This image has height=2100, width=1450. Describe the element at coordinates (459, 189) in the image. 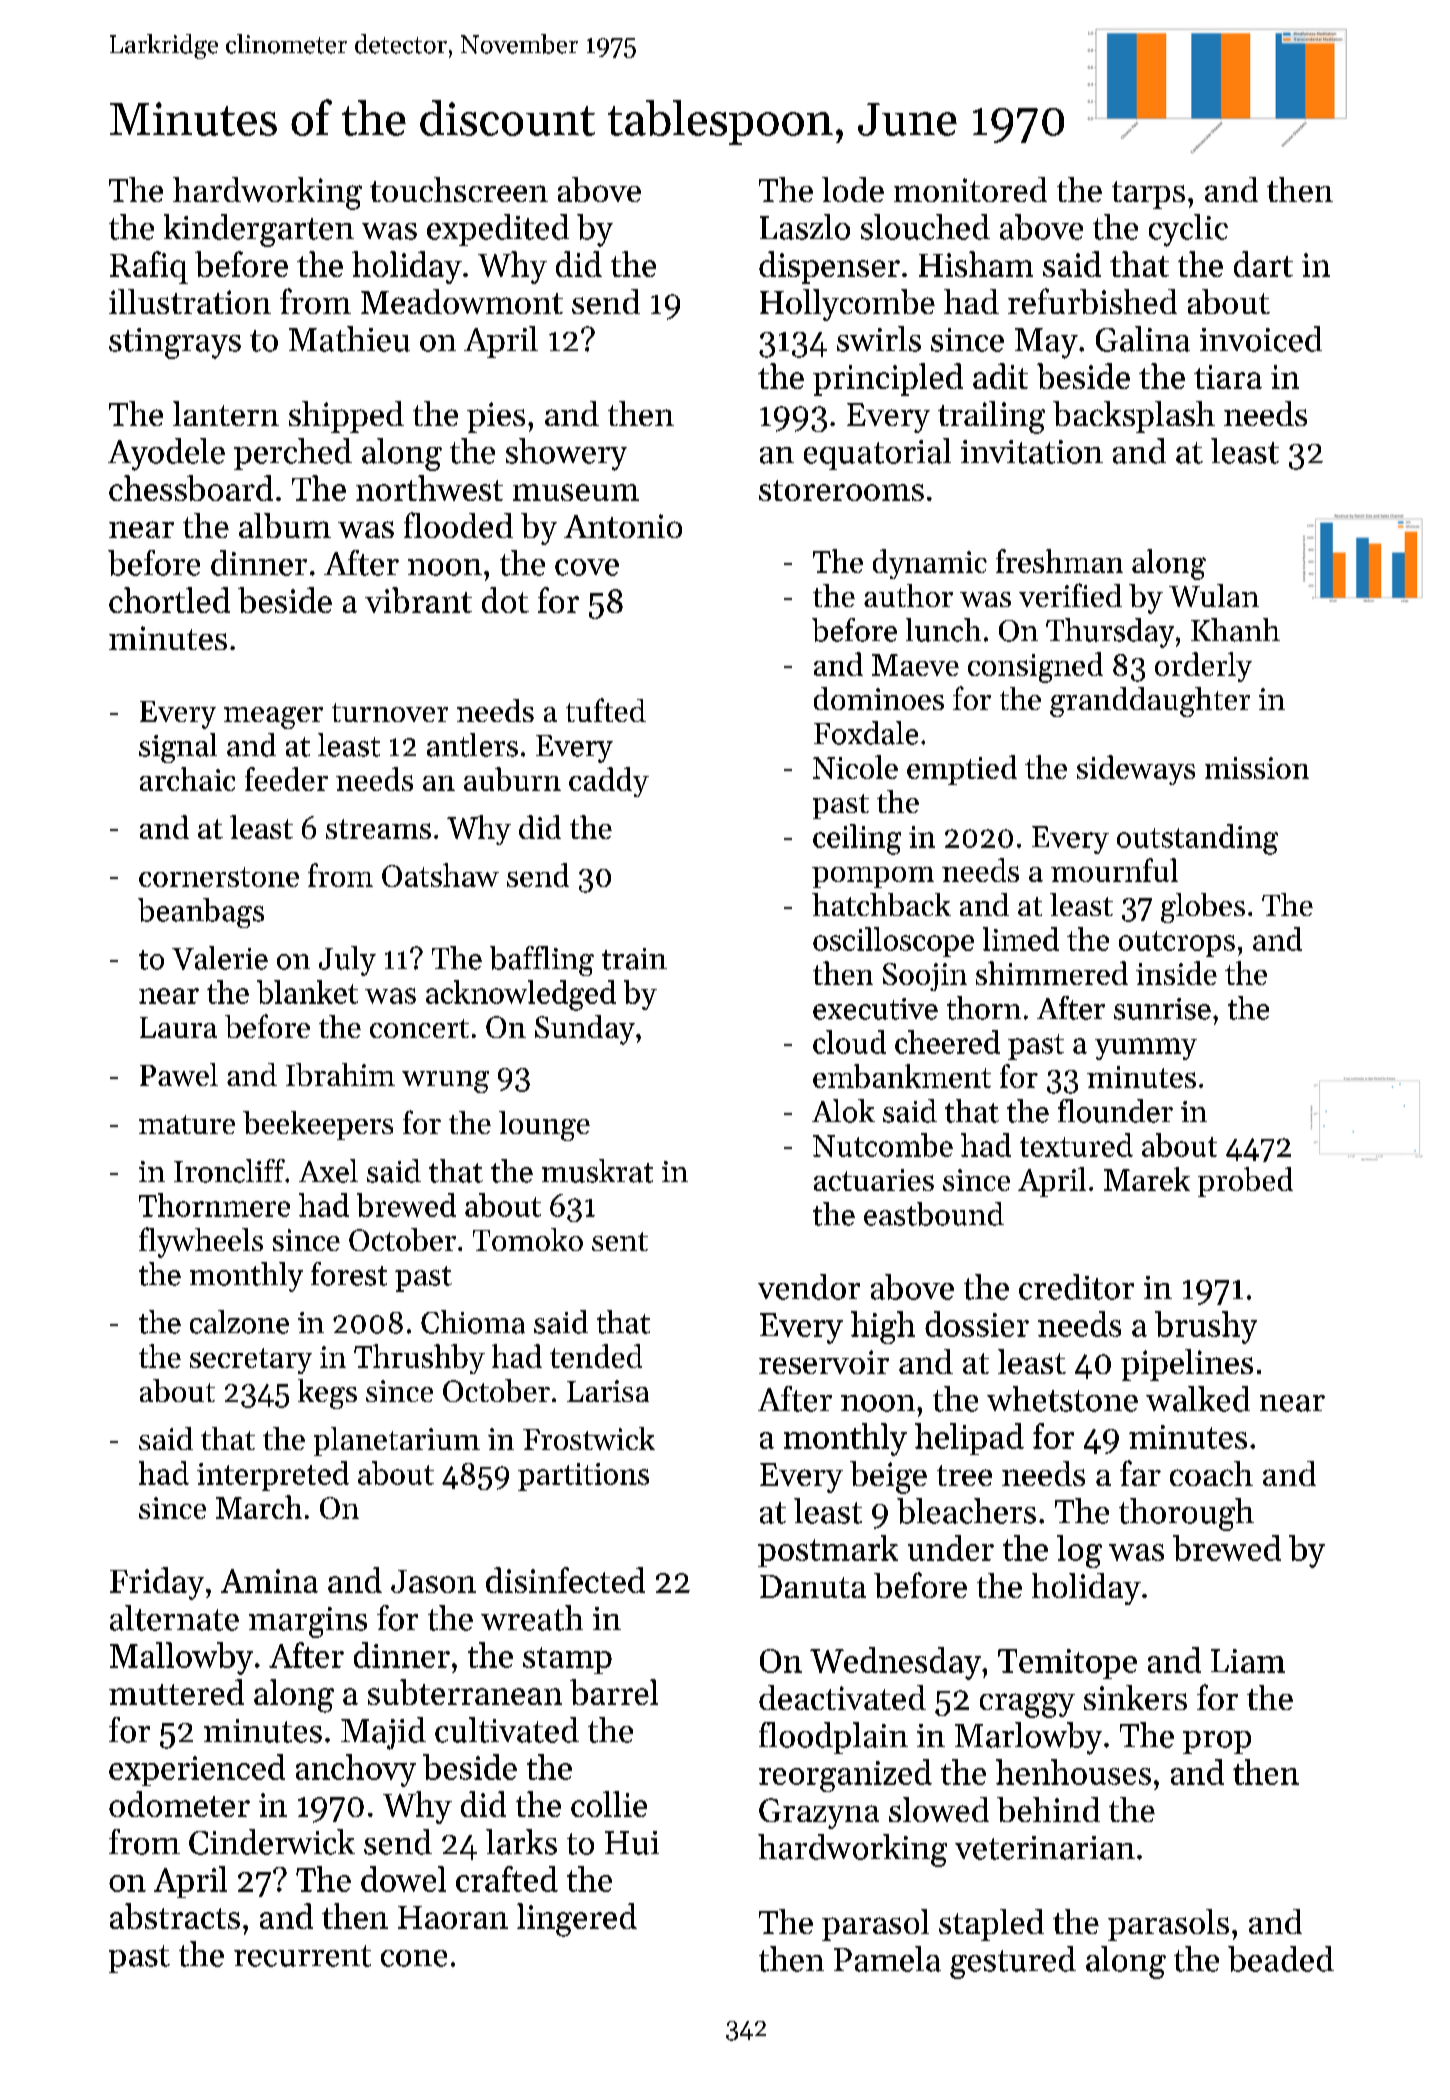

I see `touchscreen` at that location.
